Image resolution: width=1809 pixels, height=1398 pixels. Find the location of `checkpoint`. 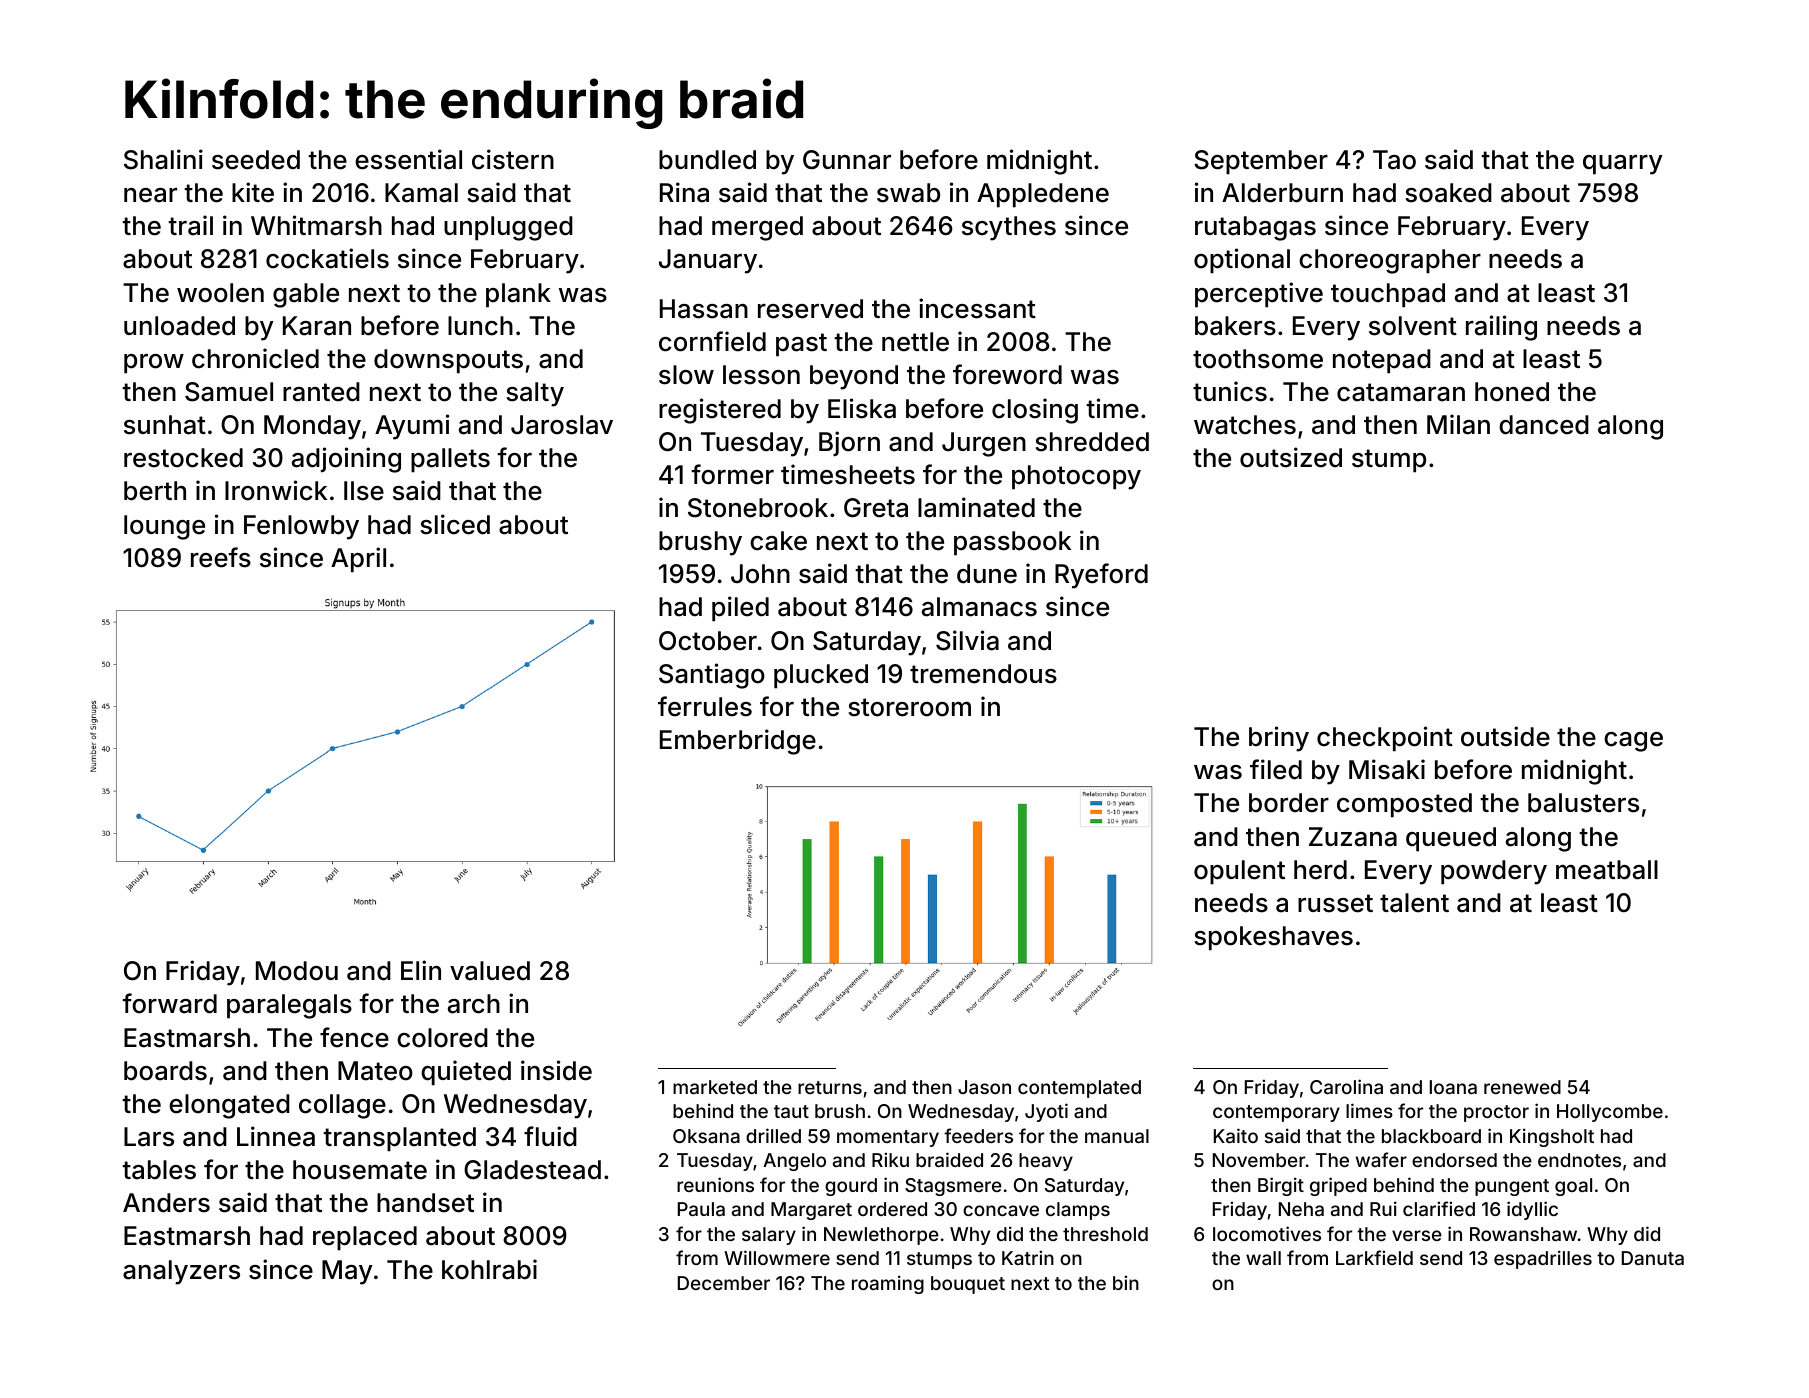

checkpoint is located at coordinates (1385, 739).
